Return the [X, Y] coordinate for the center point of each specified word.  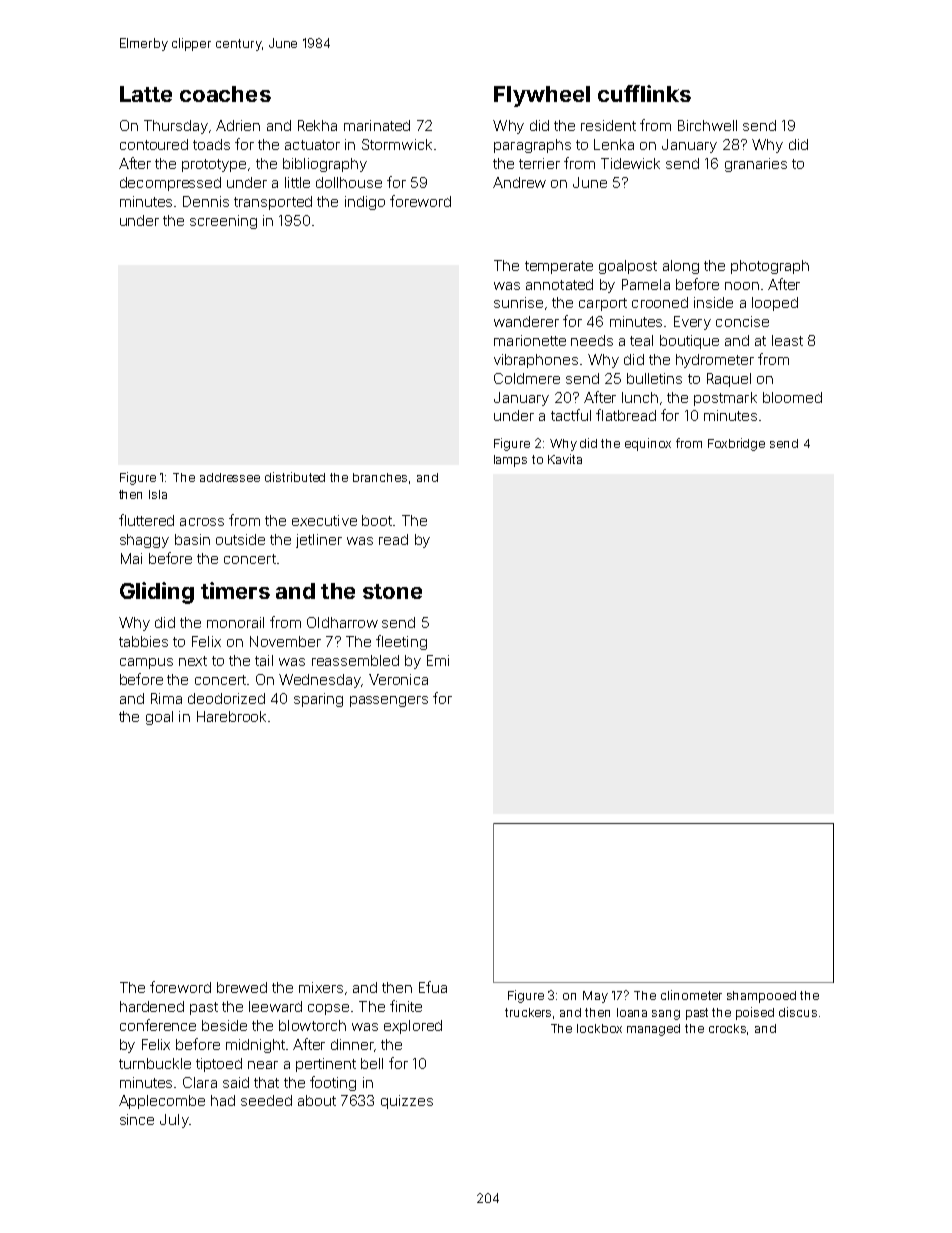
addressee [230, 477]
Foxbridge [736, 444]
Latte [146, 94]
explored [413, 1027]
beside [224, 1025]
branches [380, 477]
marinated [377, 125]
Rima [166, 698]
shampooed [761, 997]
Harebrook [231, 716]
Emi [438, 660]
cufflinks [644, 93]
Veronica [398, 679]
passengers [389, 701]
